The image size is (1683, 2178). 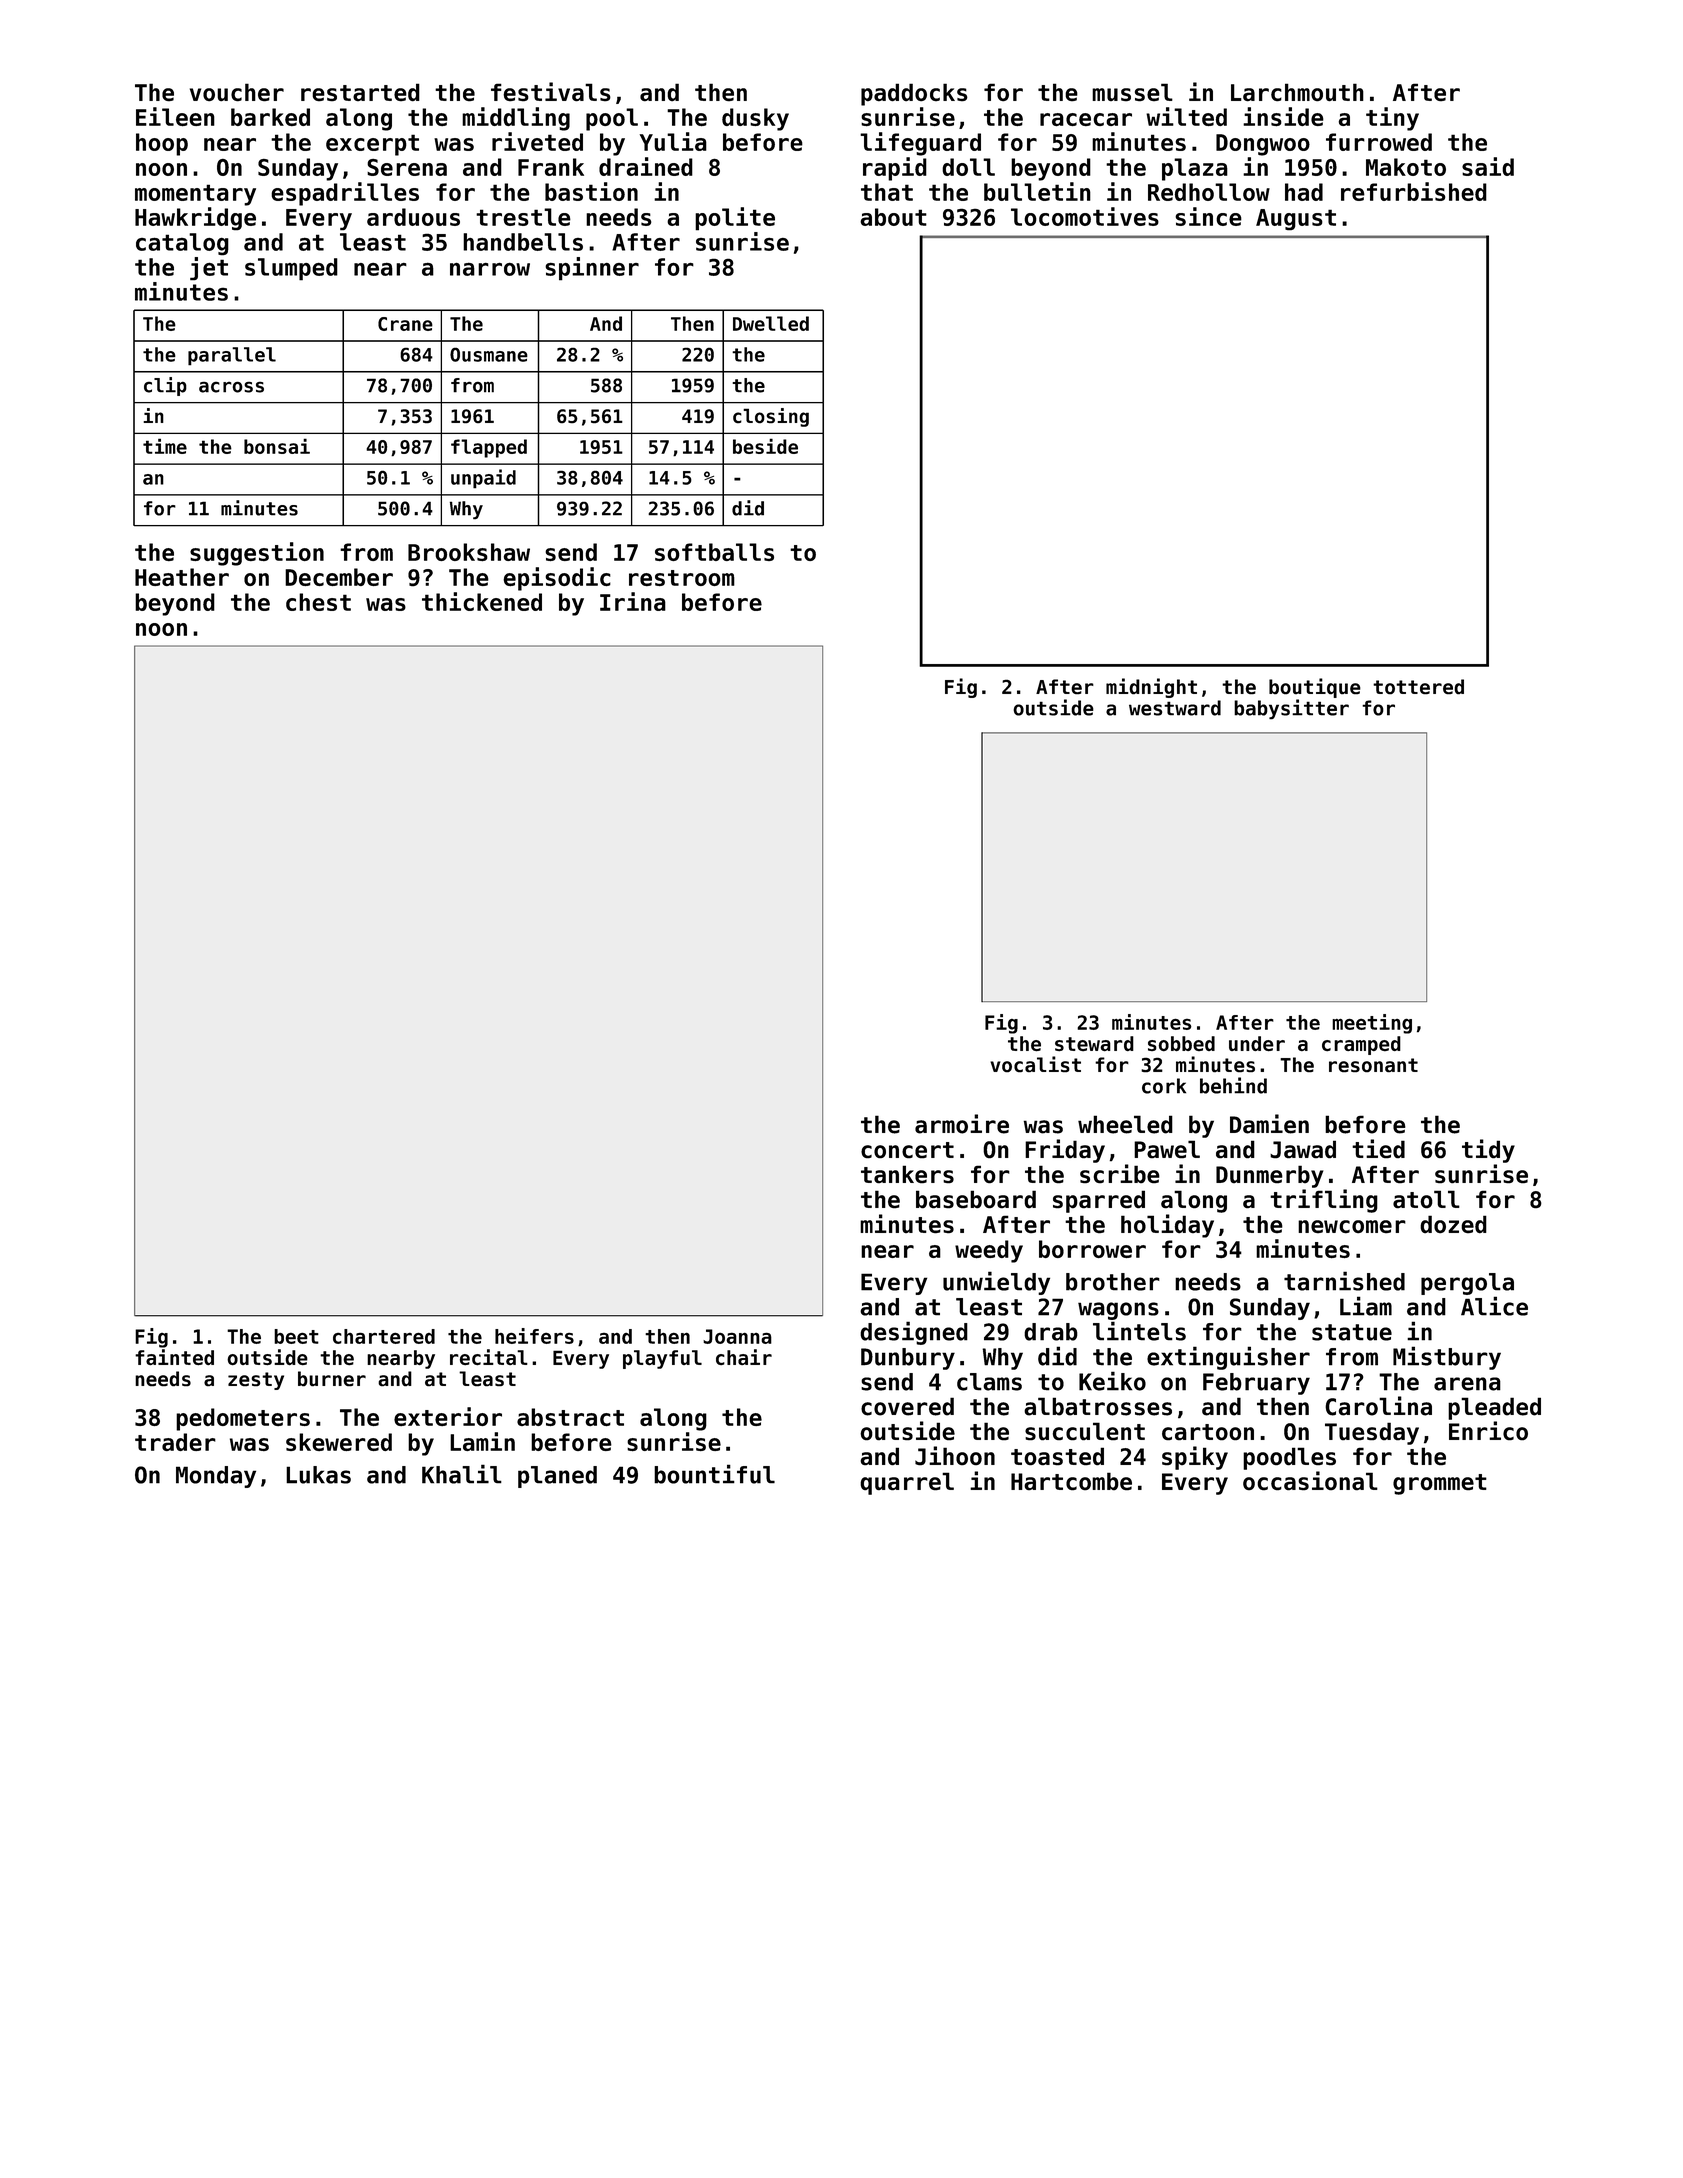 I want to click on grommet, so click(x=1440, y=1484).
